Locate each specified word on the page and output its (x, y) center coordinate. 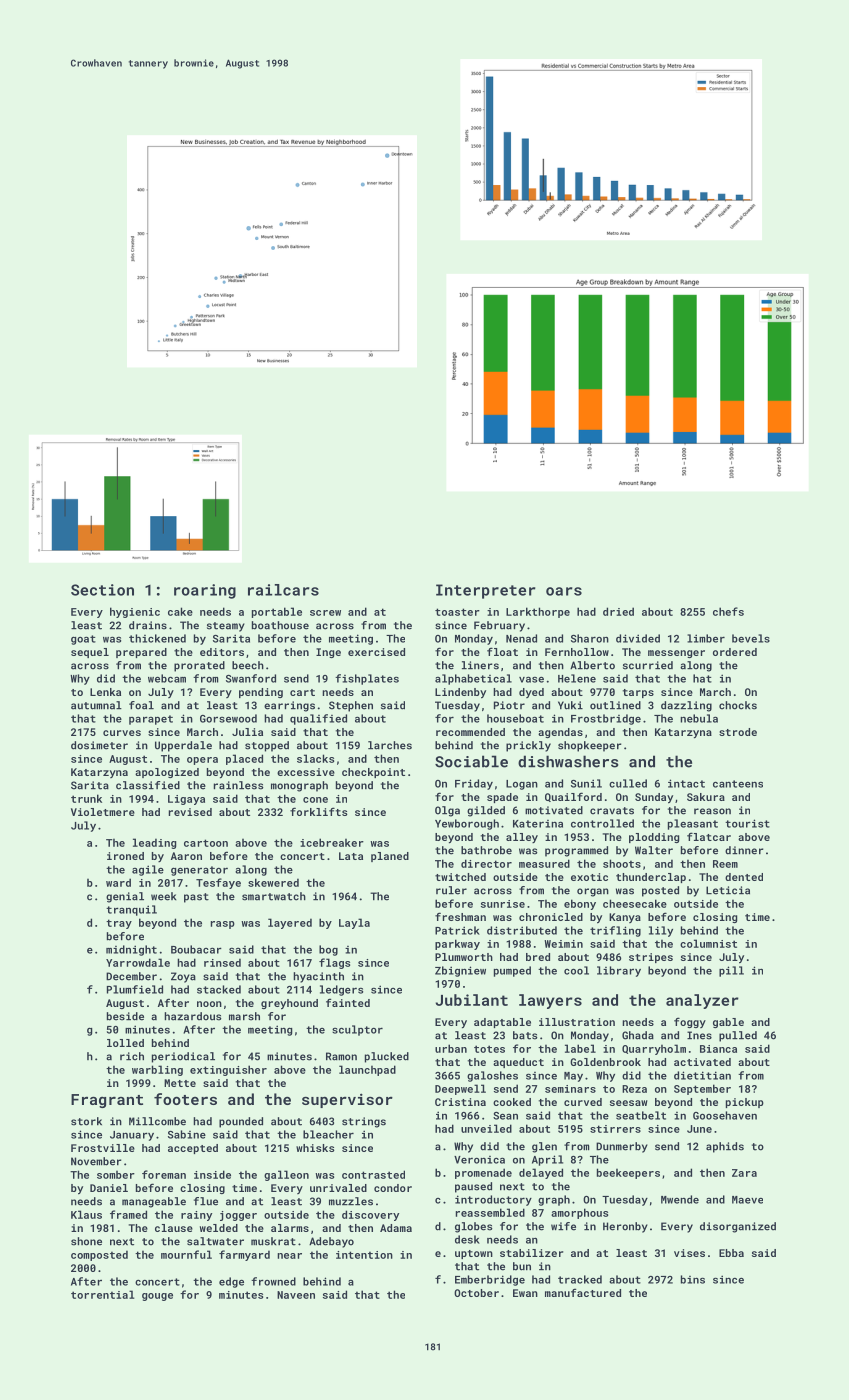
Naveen (296, 1295)
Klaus (86, 1214)
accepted (193, 1149)
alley (522, 838)
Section (102, 590)
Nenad (521, 638)
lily (661, 931)
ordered (735, 652)
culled (628, 783)
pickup (745, 1103)
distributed (522, 930)
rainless (239, 785)
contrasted (373, 1174)
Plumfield (135, 989)
